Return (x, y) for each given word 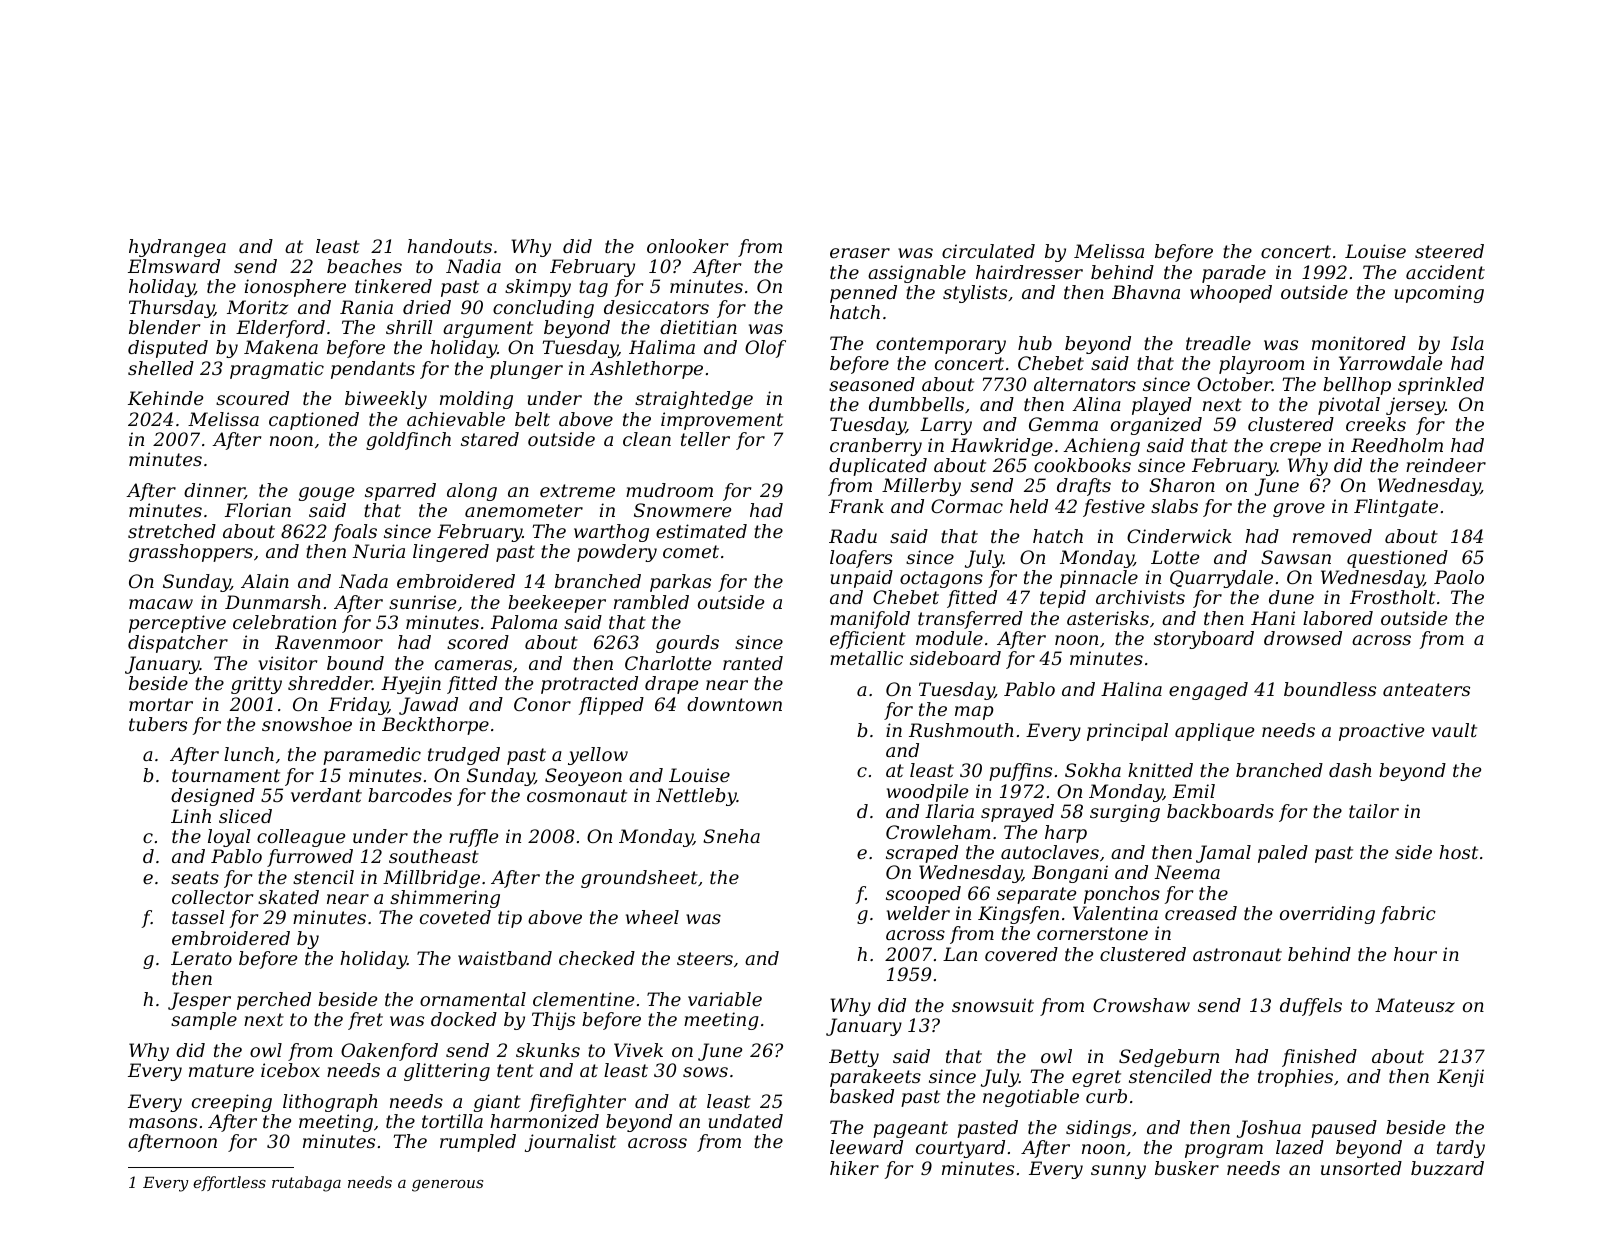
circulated (988, 251)
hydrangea (177, 248)
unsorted (1361, 1168)
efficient (868, 640)
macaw (161, 604)
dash (1350, 770)
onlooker (687, 246)
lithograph (330, 1103)
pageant (910, 1129)
